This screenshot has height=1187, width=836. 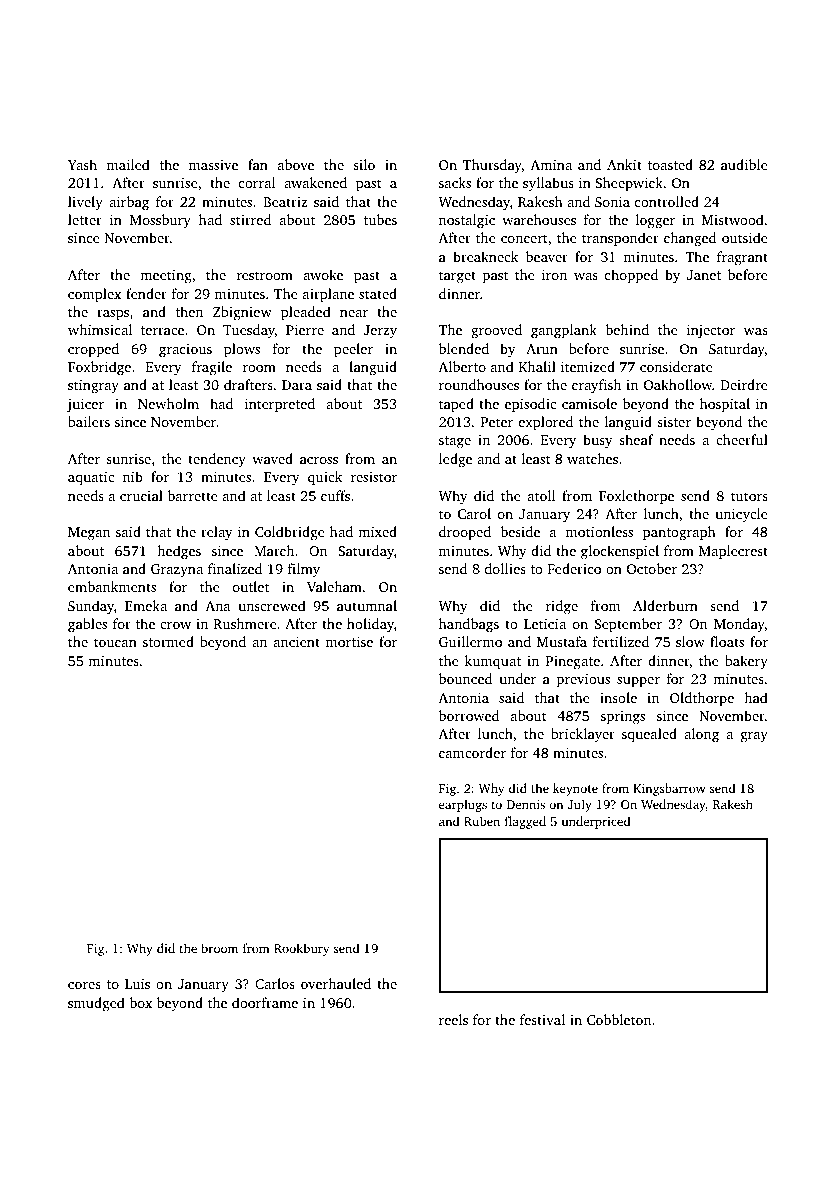 What do you see at coordinates (690, 239) in the screenshot?
I see `changed` at bounding box center [690, 239].
